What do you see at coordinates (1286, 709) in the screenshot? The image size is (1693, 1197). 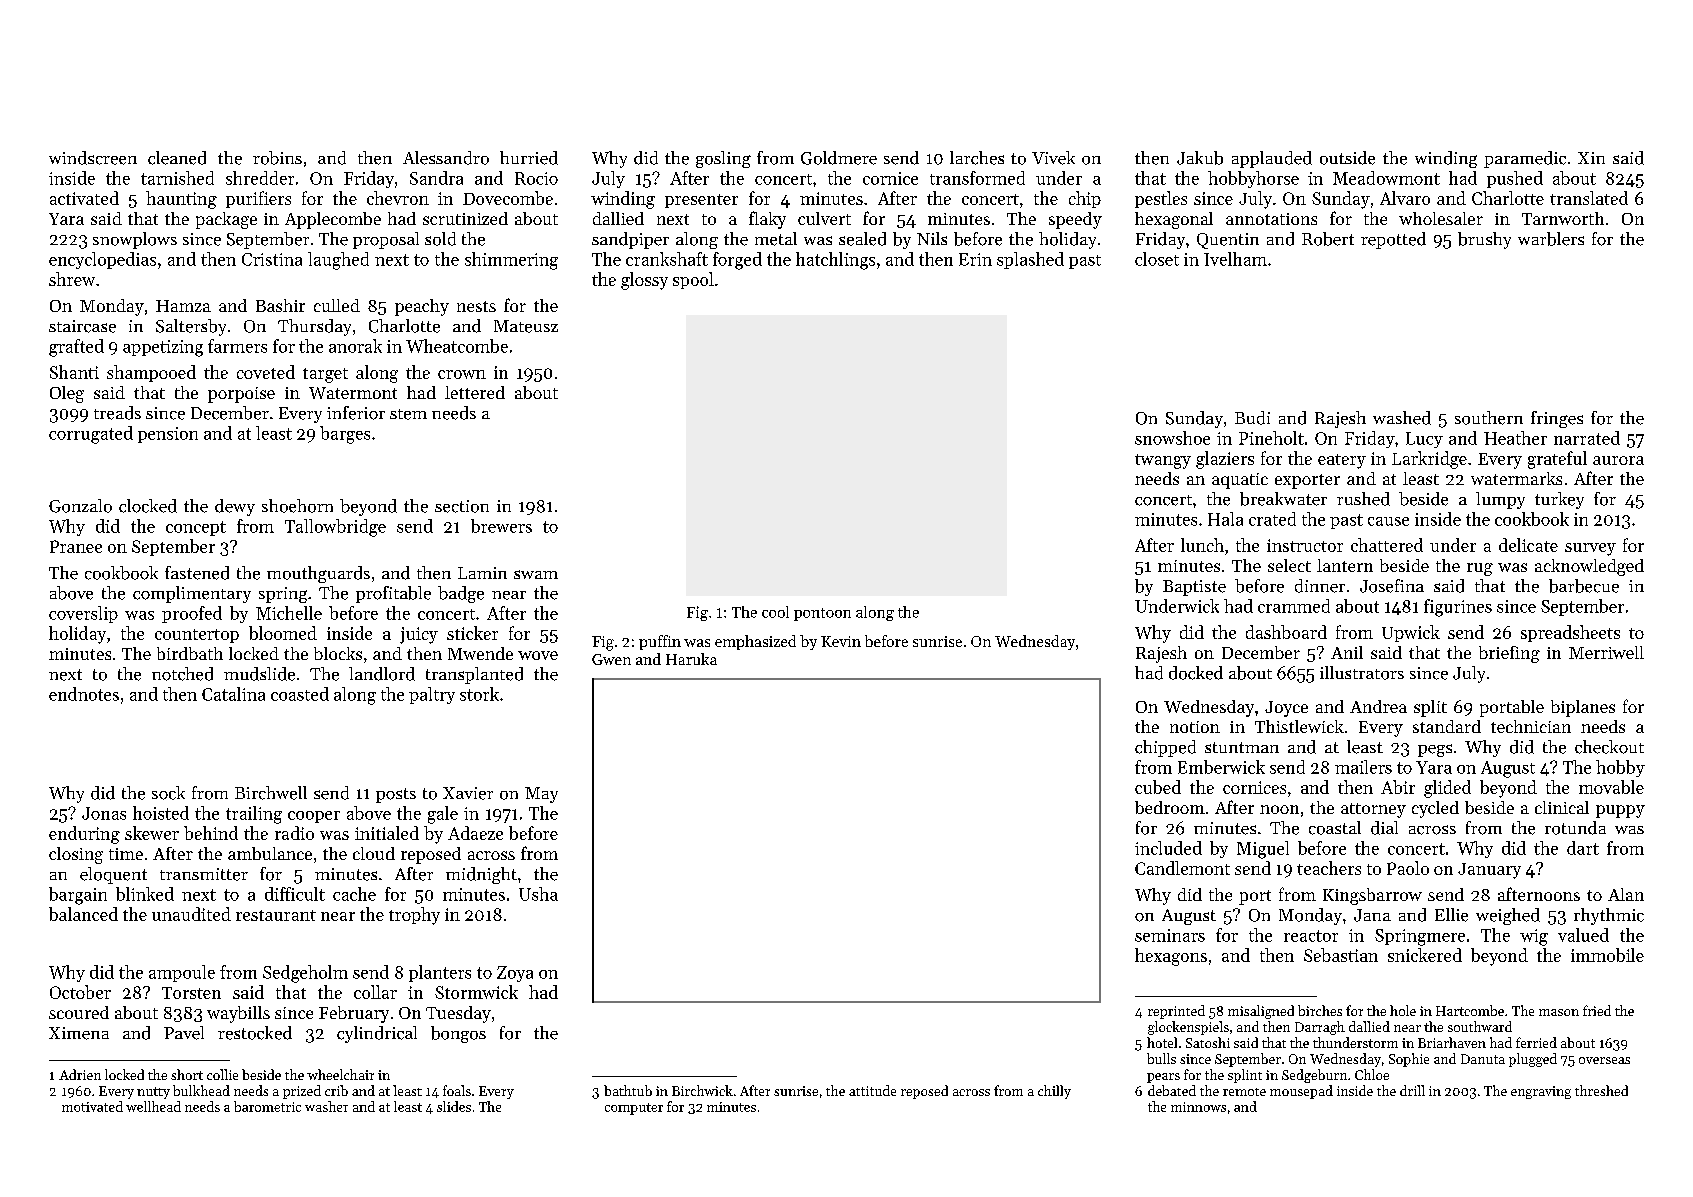 I see `Joyce` at bounding box center [1286, 709].
